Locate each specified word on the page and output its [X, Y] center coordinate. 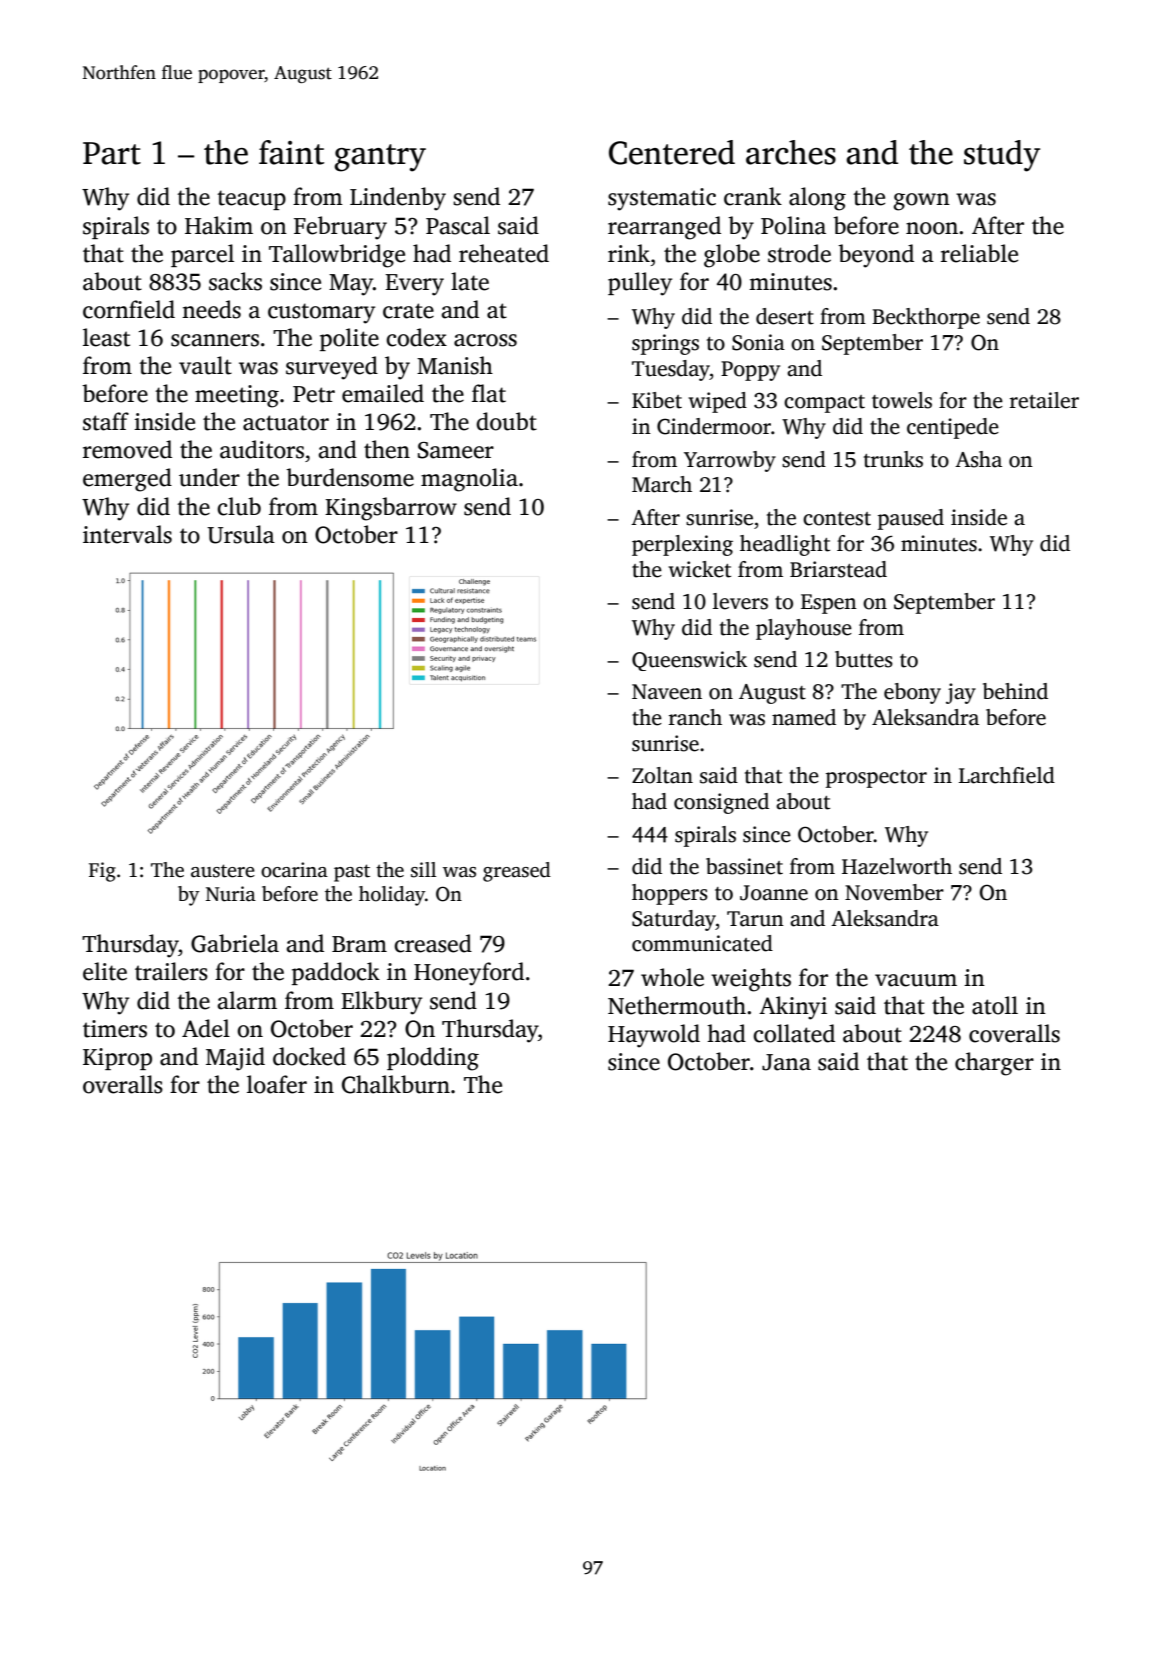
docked [309, 1056]
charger [994, 1064]
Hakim [219, 225]
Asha [978, 459]
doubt [506, 421]
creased [433, 943]
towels [902, 400]
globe [732, 256]
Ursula [241, 534]
